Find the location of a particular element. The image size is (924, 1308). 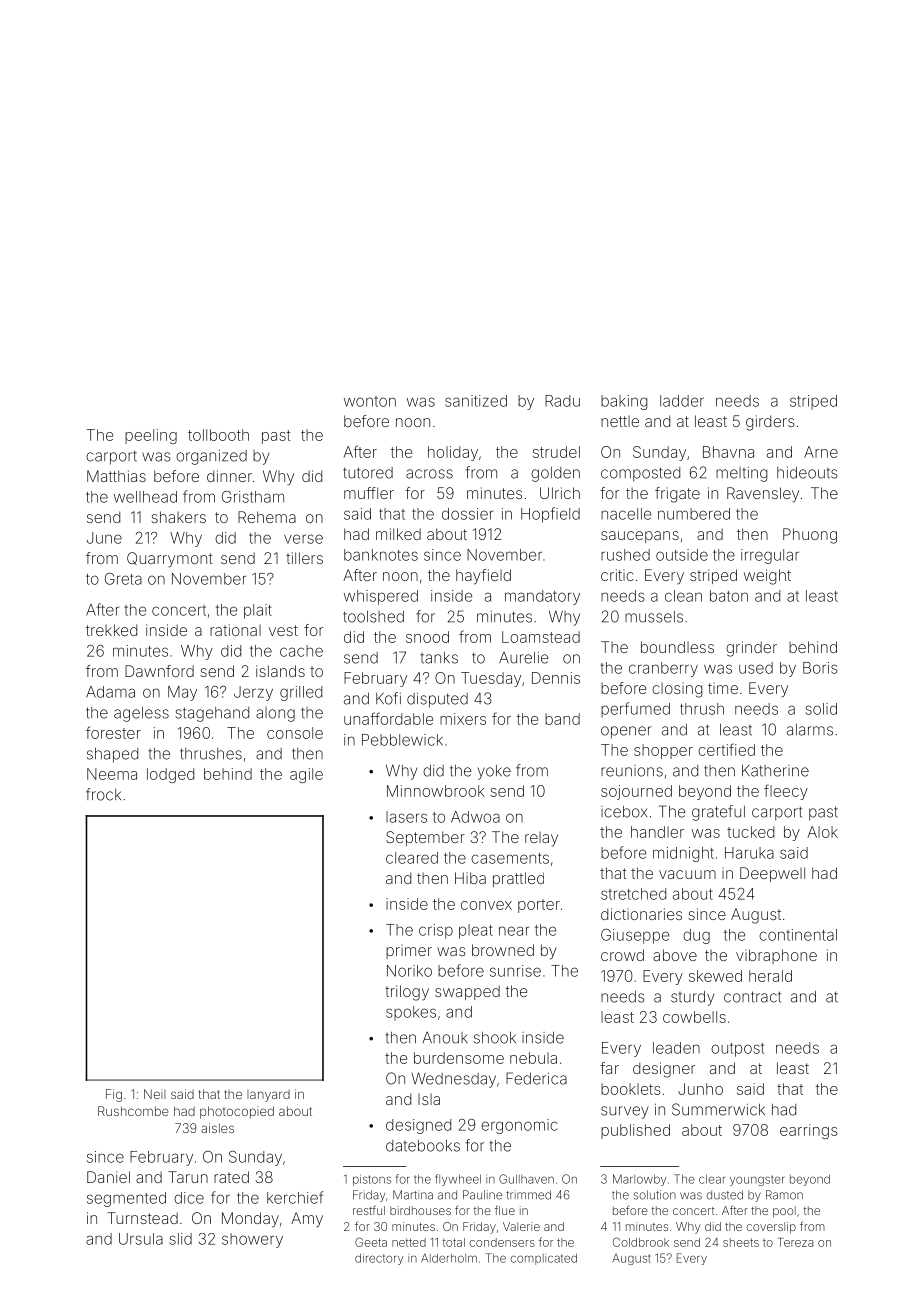

restful is located at coordinates (369, 1210).
